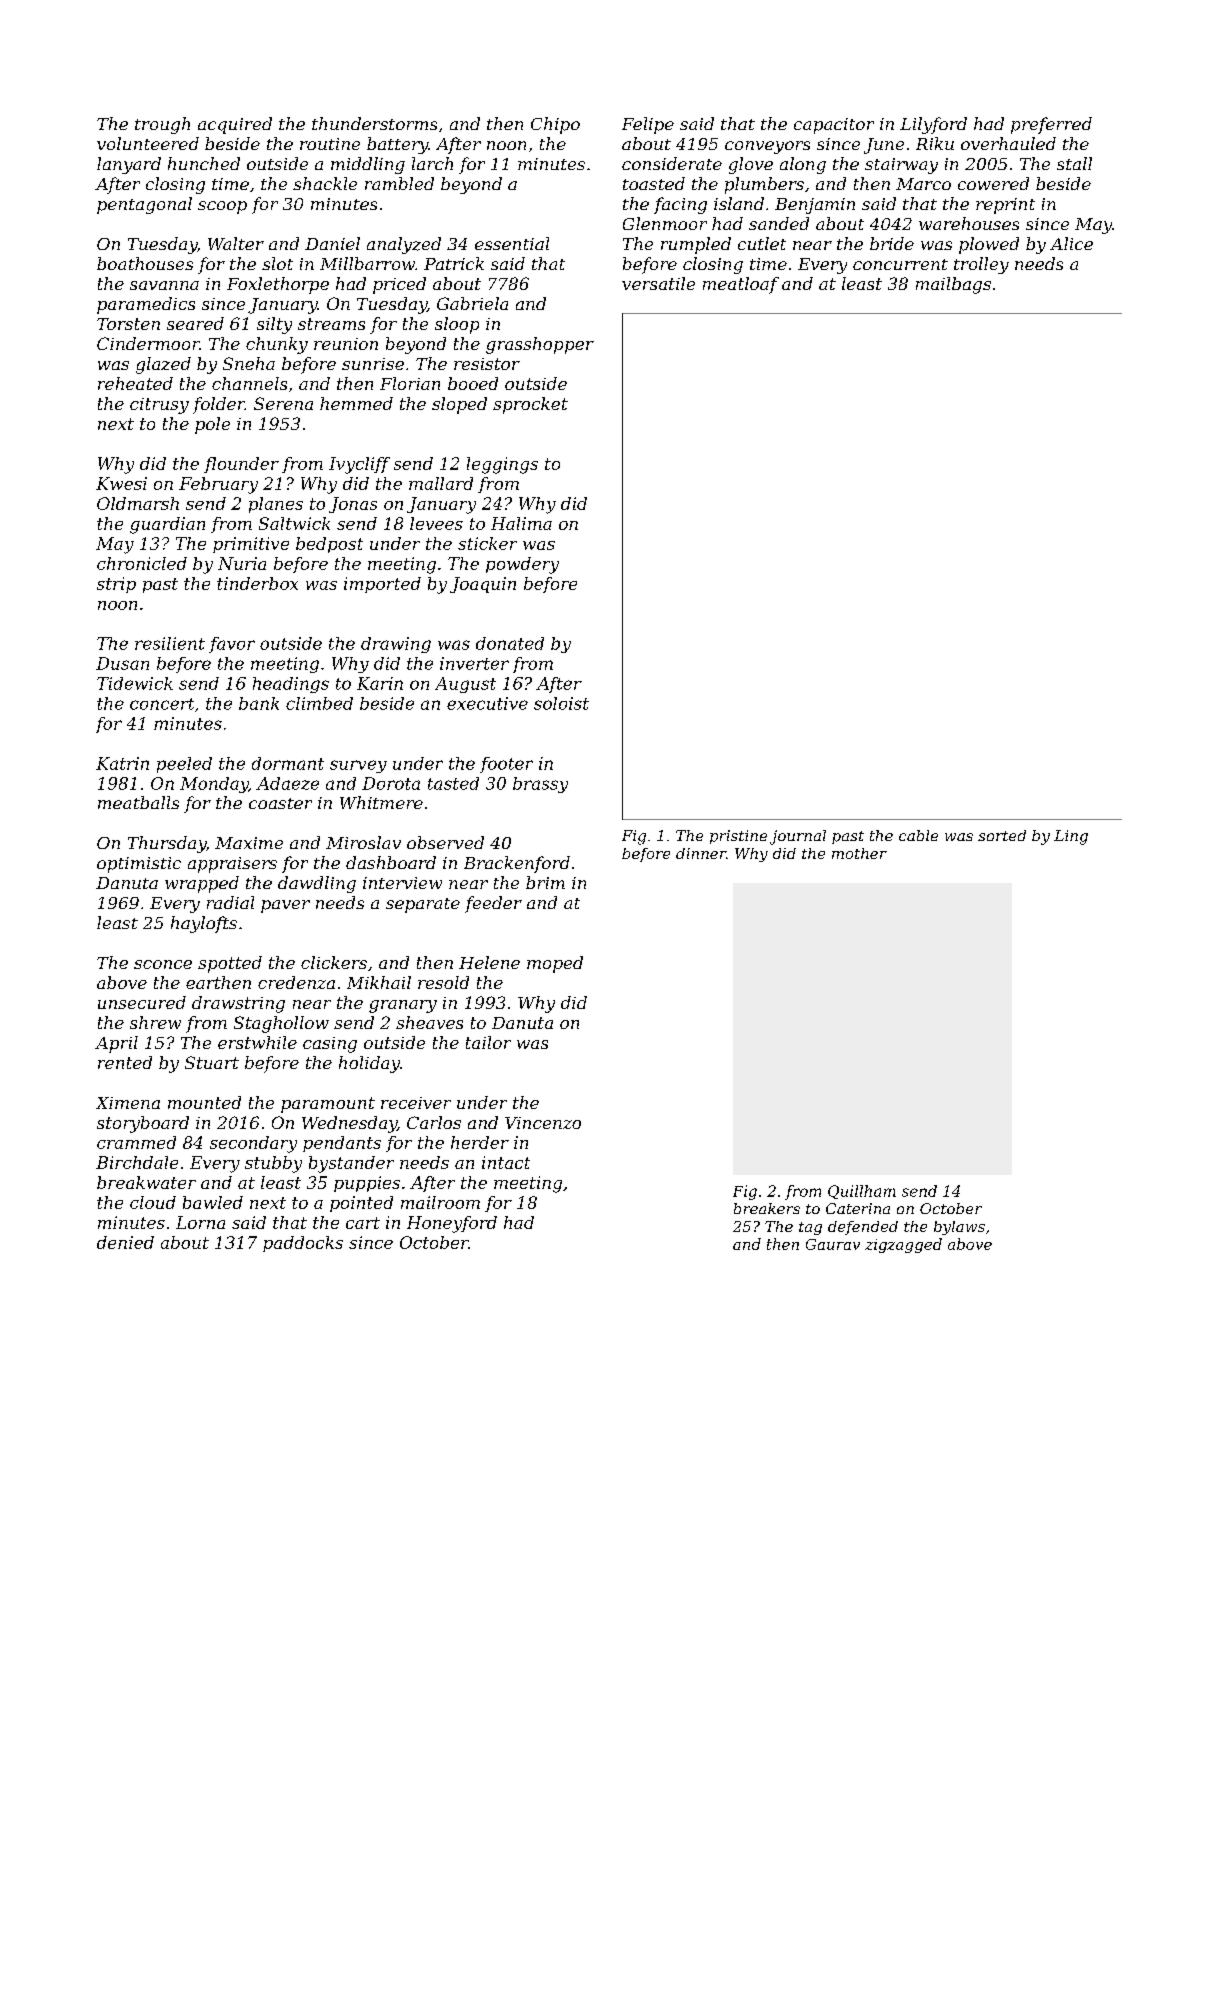 Image resolution: width=1219 pixels, height=2007 pixels. I want to click on April, so click(116, 1044).
